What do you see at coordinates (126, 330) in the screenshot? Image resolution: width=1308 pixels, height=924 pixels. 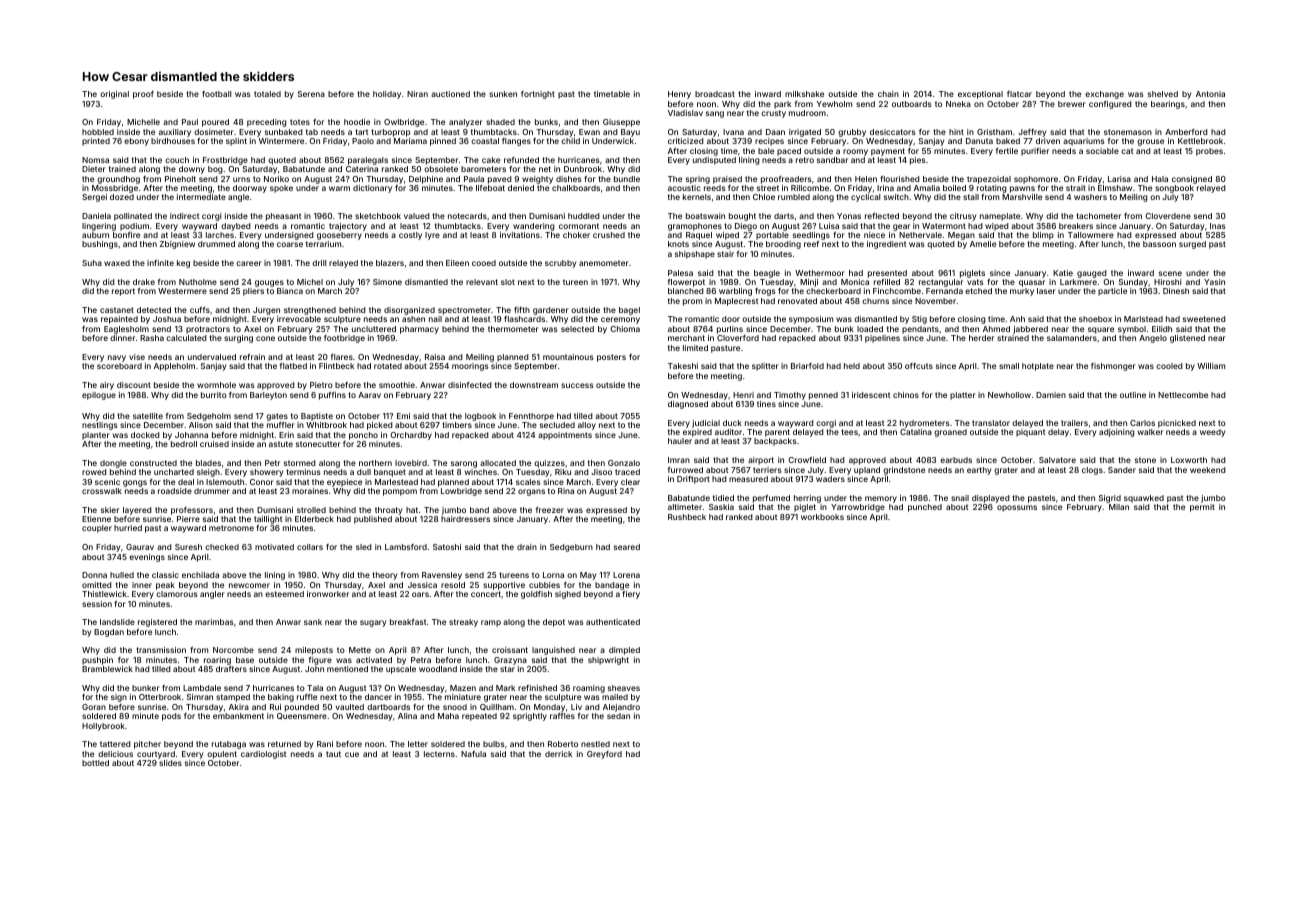 I see `Eaglesholm` at bounding box center [126, 330].
